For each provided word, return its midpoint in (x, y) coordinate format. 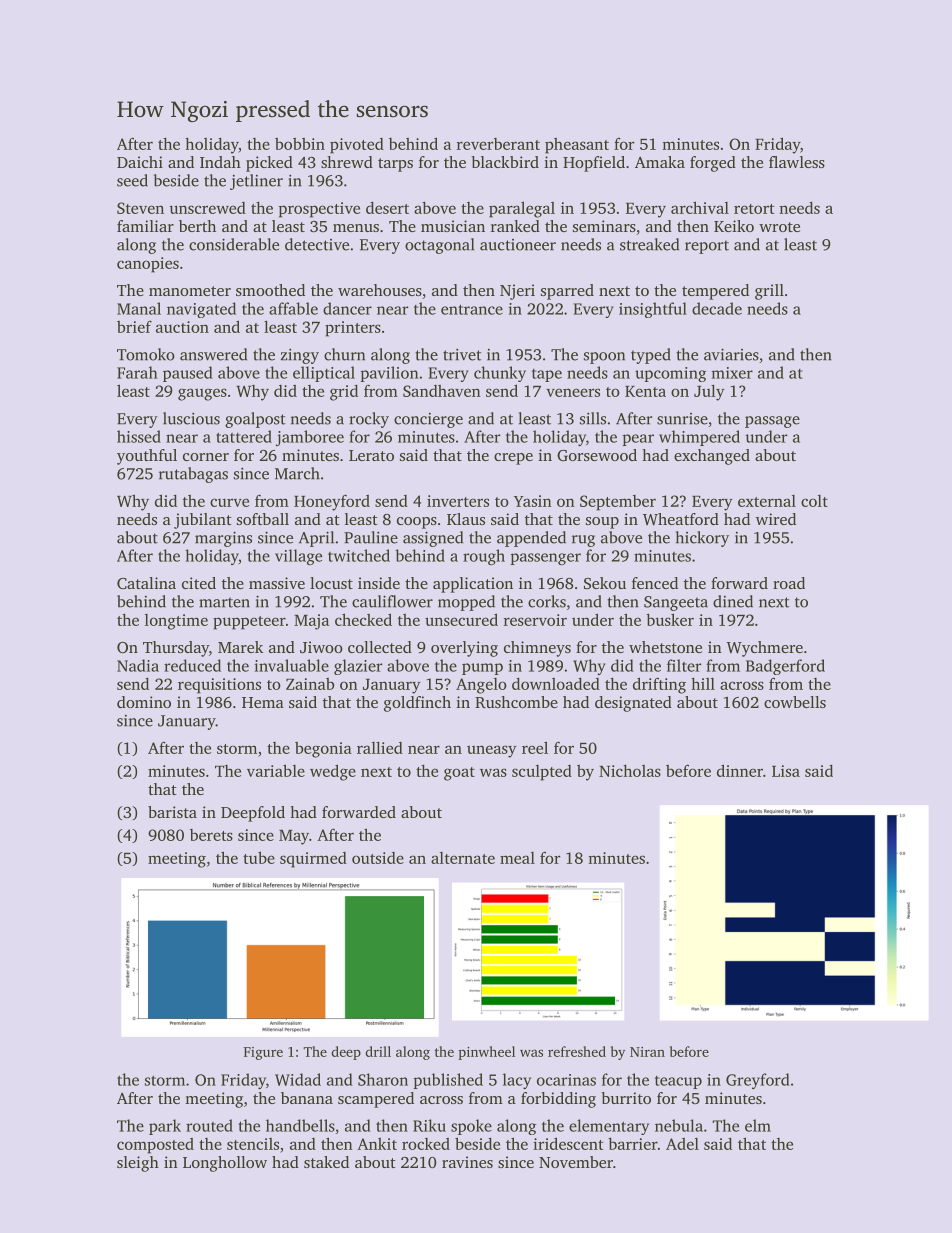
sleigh (138, 1164)
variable (276, 770)
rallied (380, 747)
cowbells (795, 702)
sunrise (682, 419)
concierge (428, 420)
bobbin (300, 144)
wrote (779, 227)
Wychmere (764, 649)
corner (206, 457)
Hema (263, 702)
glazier (358, 667)
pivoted (357, 146)
